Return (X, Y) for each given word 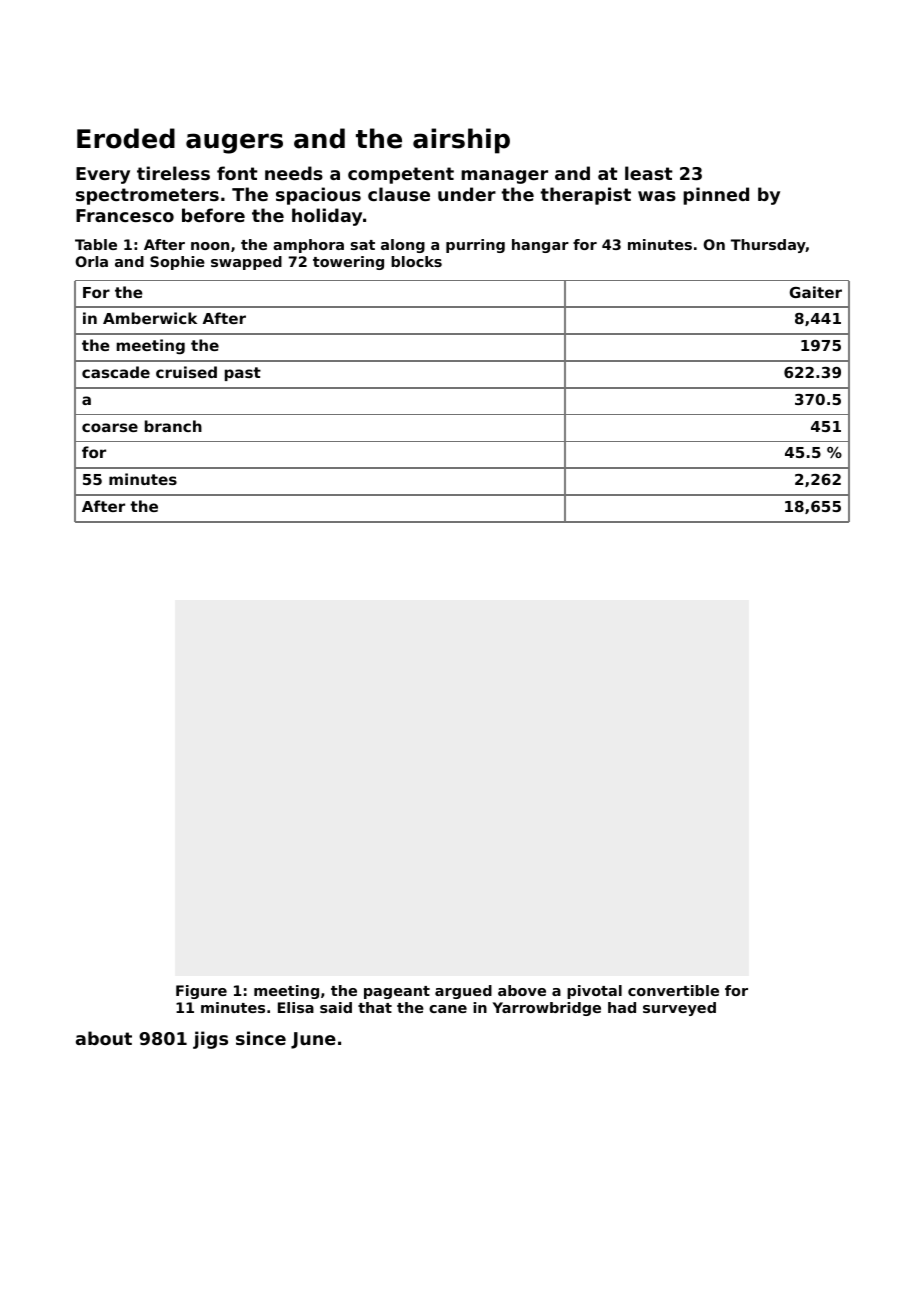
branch (173, 426)
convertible (673, 990)
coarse (110, 427)
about (104, 1038)
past (243, 374)
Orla (91, 261)
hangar (540, 246)
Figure (201, 992)
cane (448, 1009)
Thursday (768, 246)
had (622, 1007)
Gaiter (816, 292)
